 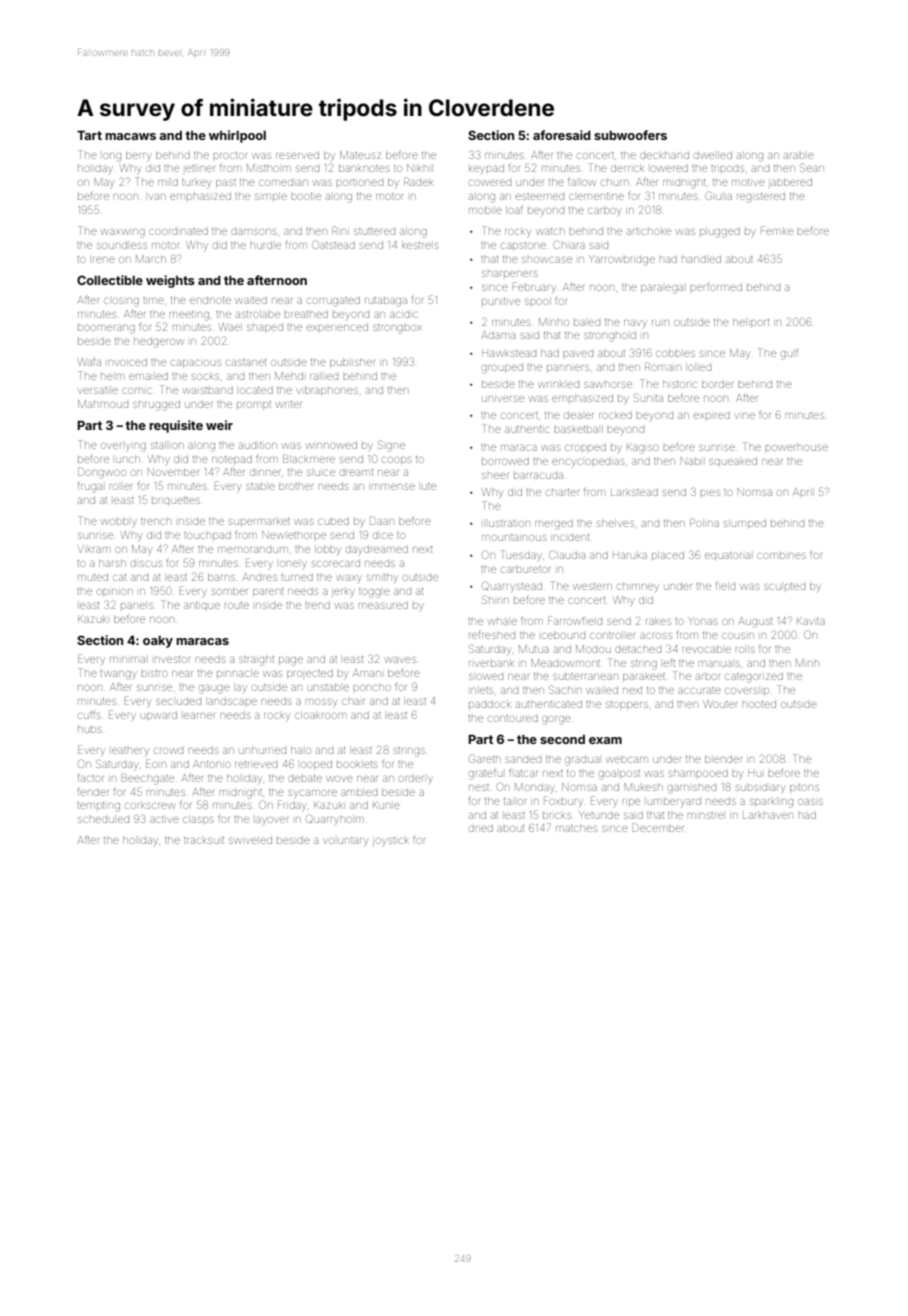 What do you see at coordinates (419, 168) in the document?
I see `Nikhil` at bounding box center [419, 168].
